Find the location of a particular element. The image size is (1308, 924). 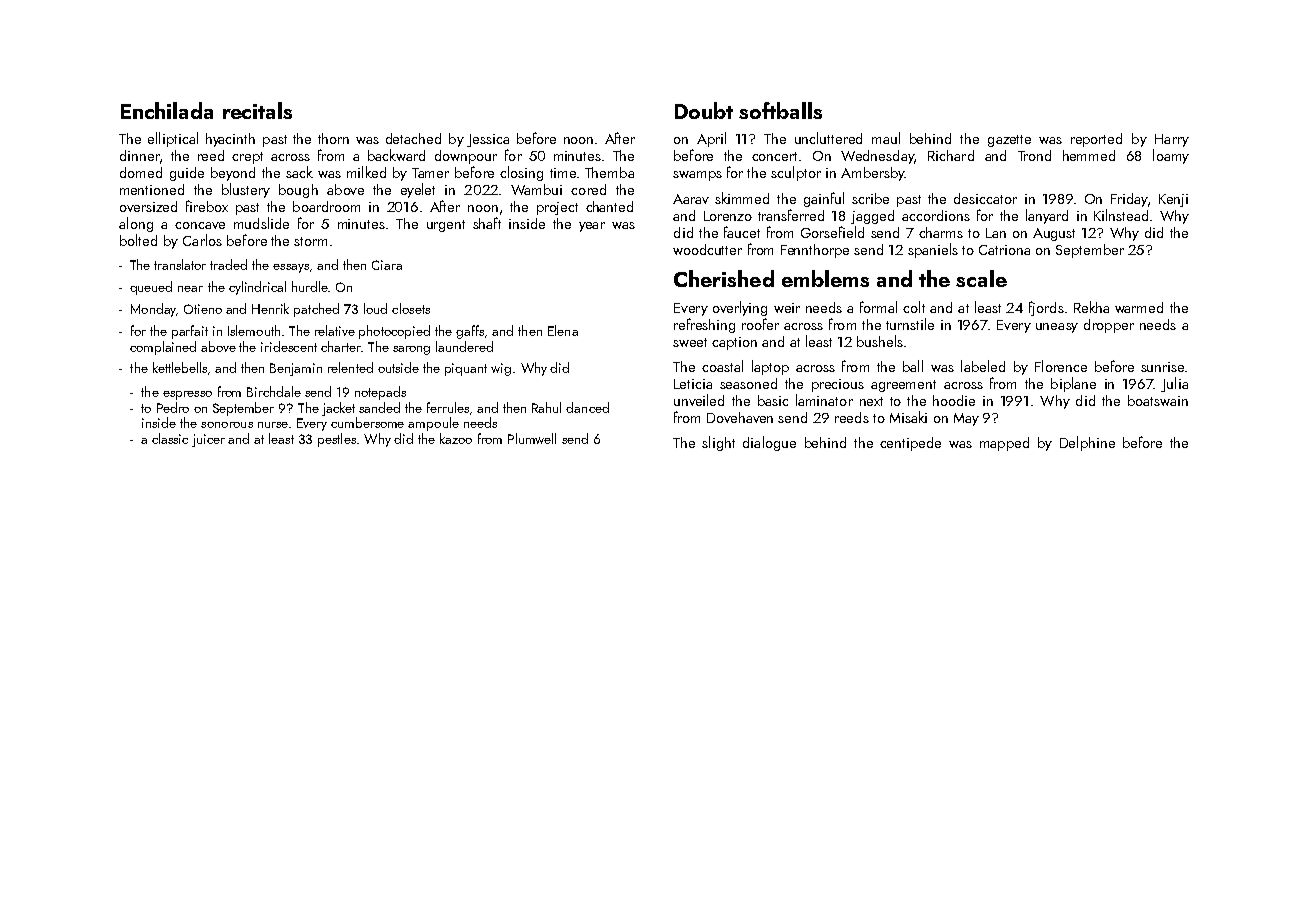

Kilnstead is located at coordinates (1121, 215).
